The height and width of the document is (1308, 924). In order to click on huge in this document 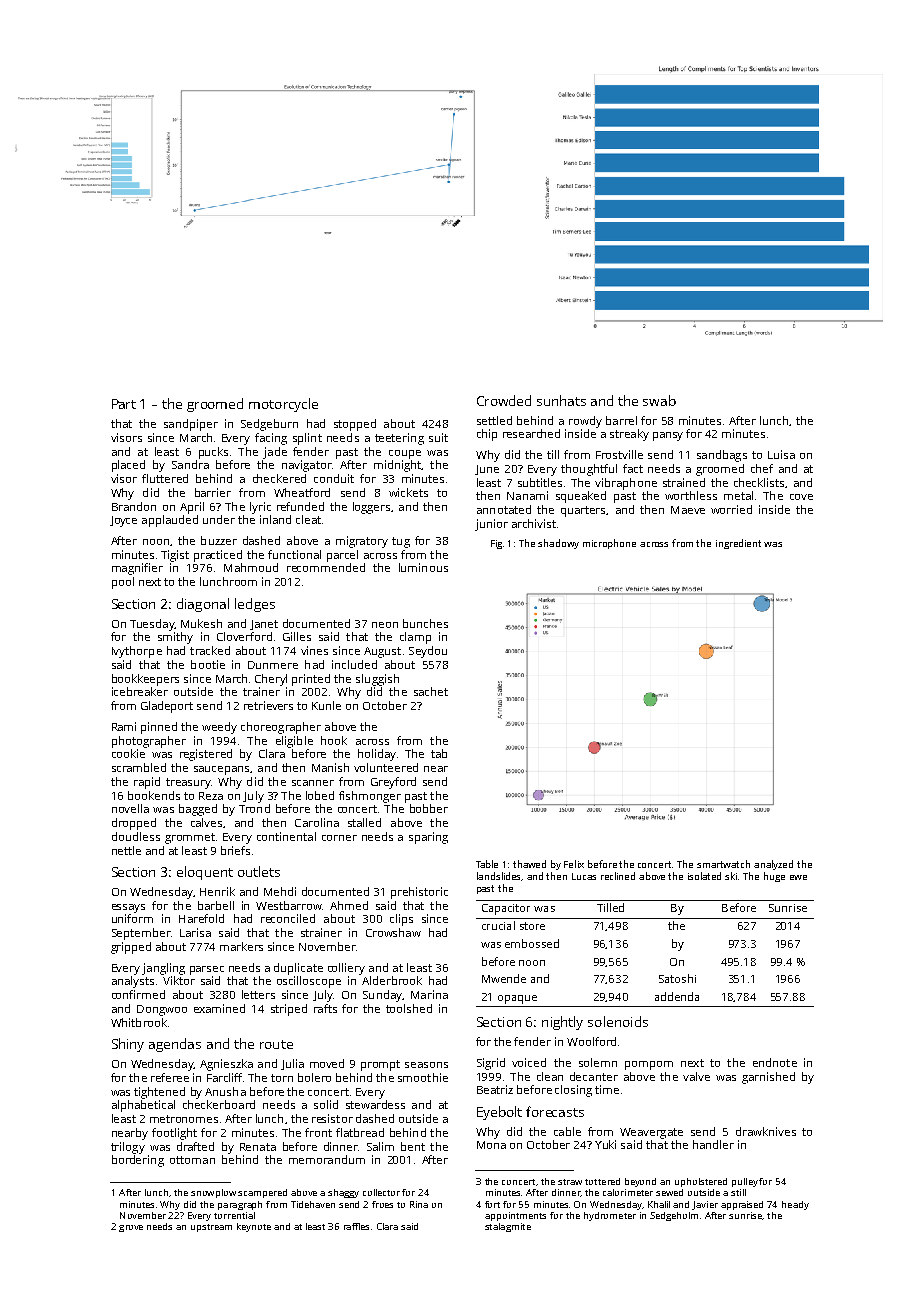, I will do `click(774, 877)`.
